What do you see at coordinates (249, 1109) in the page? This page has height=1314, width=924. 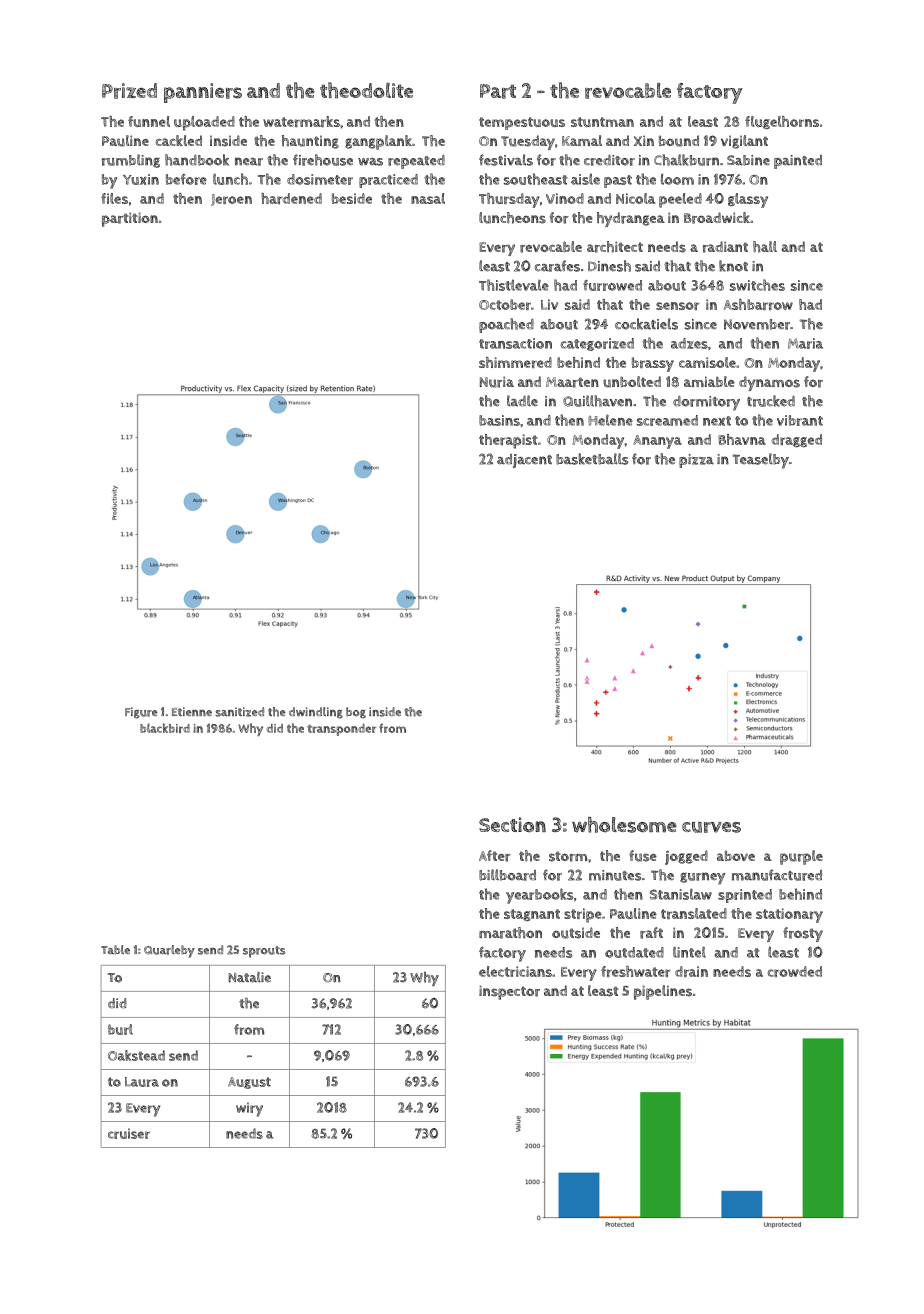 I see `wiry` at bounding box center [249, 1109].
